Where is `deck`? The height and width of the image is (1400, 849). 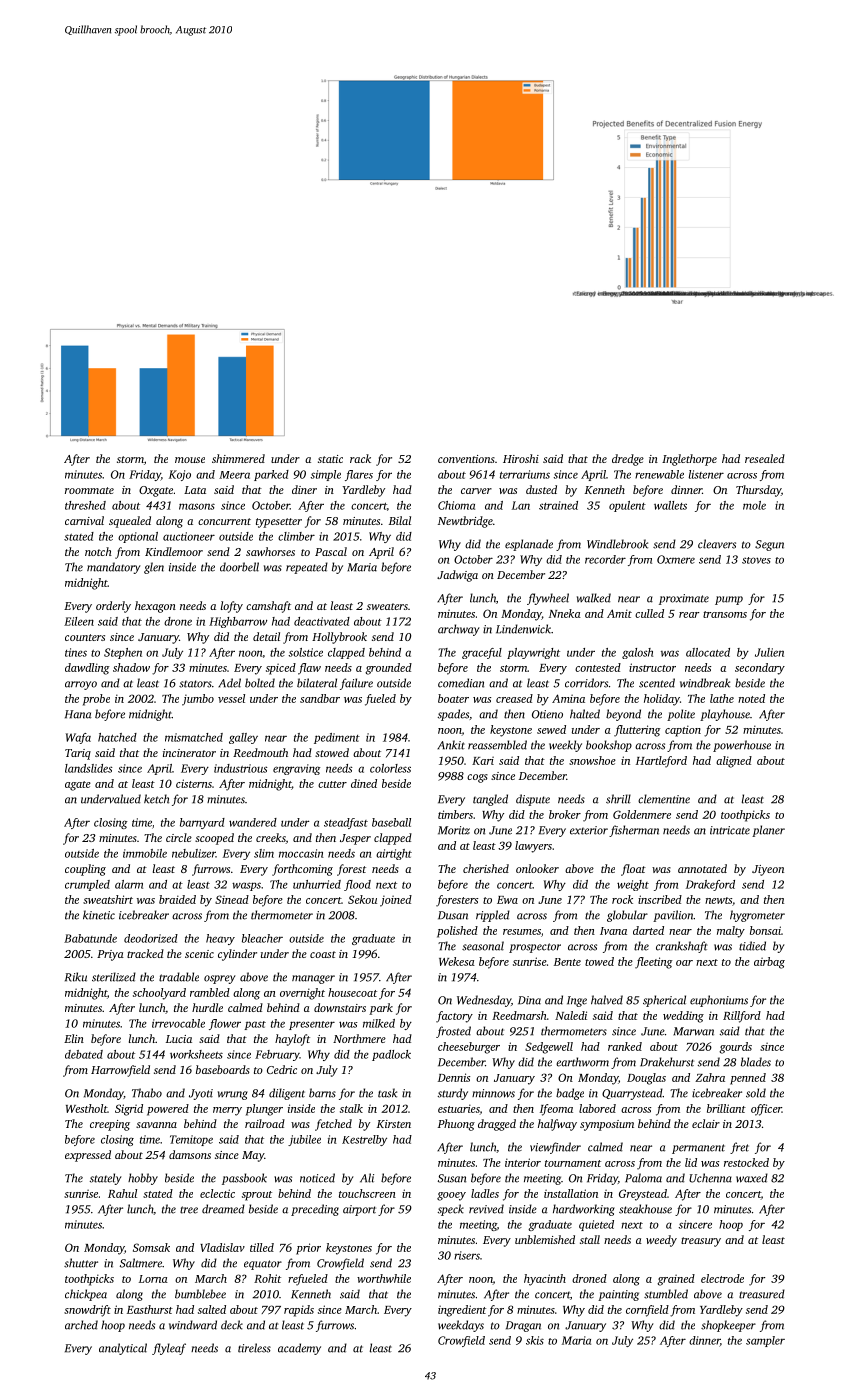
deck is located at coordinates (232, 1325).
